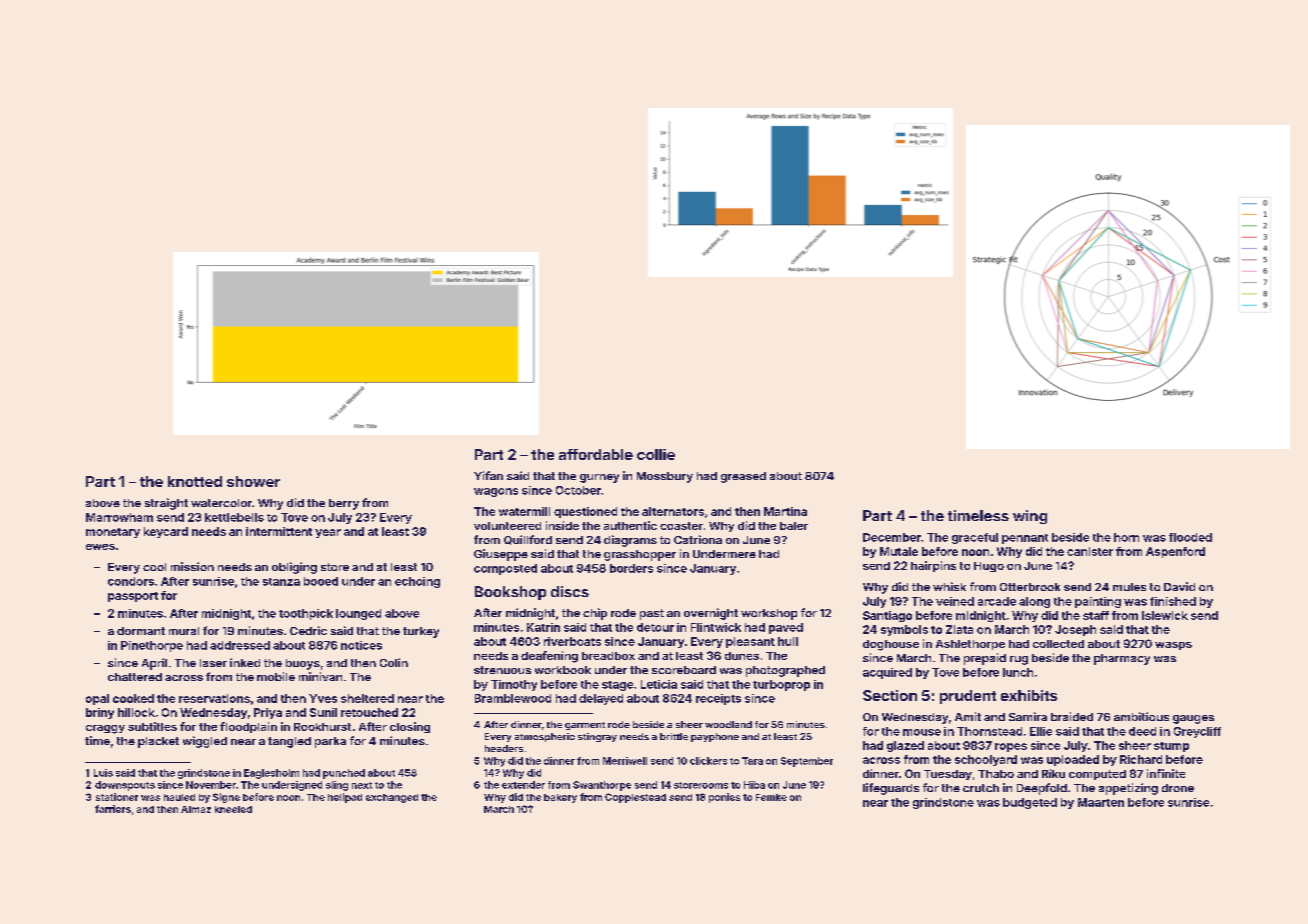 The width and height of the document is (1308, 924). Describe the element at coordinates (1029, 695) in the document. I see `exhibits` at that location.
